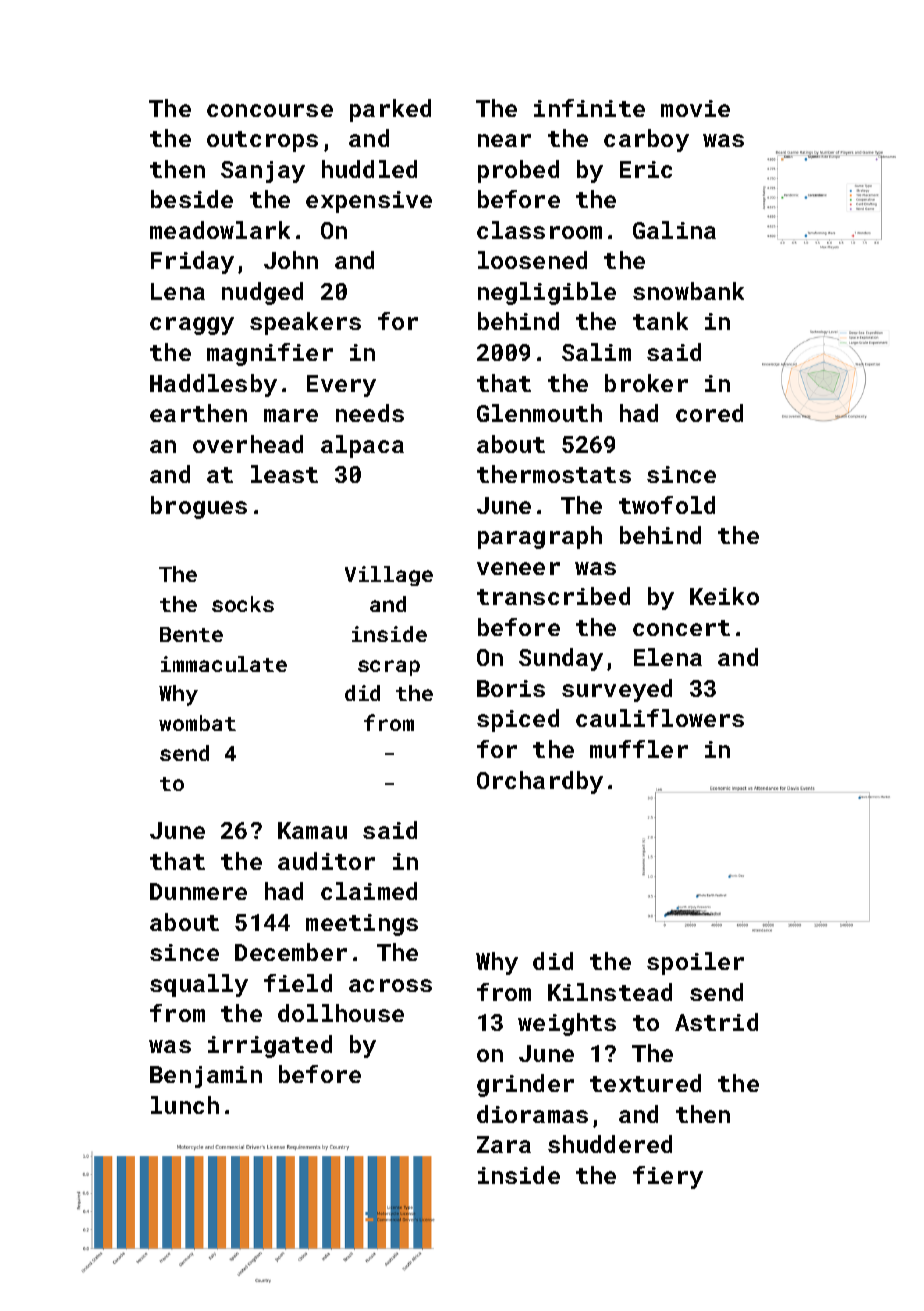 The width and height of the image is (924, 1311). Describe the element at coordinates (312, 830) in the image. I see `Kamau` at that location.
